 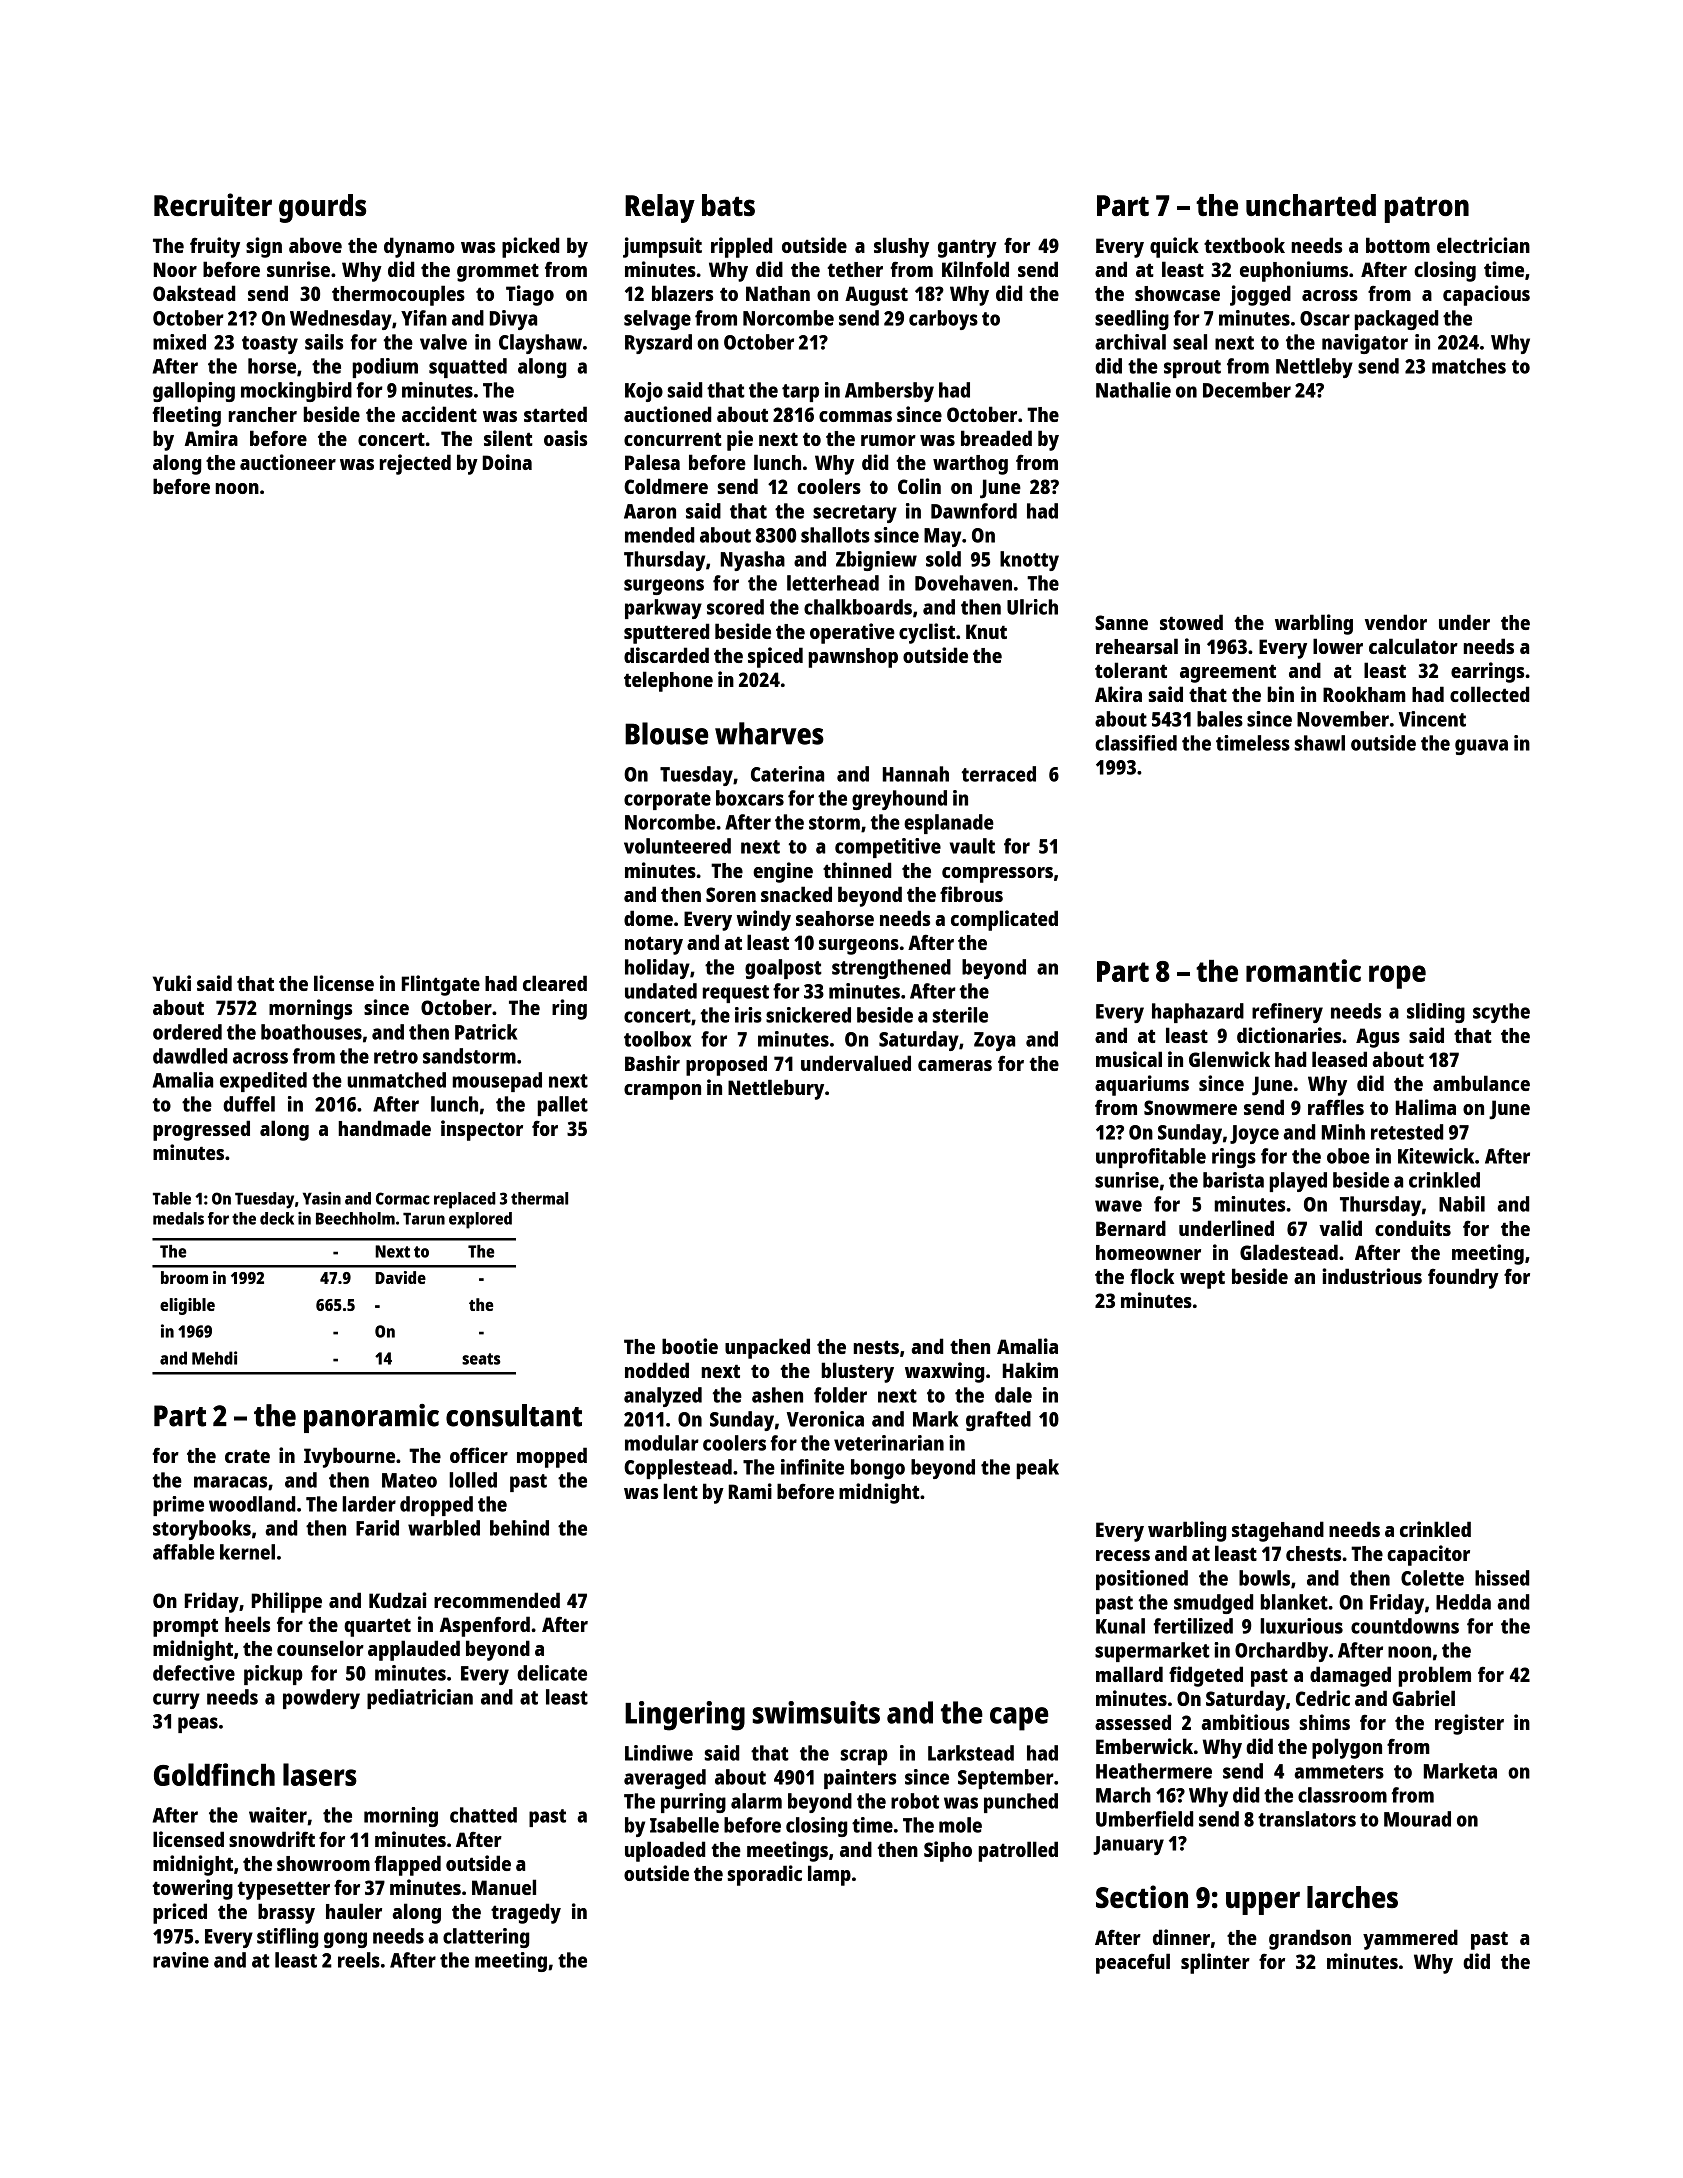 I want to click on Blouse, so click(x=666, y=733).
